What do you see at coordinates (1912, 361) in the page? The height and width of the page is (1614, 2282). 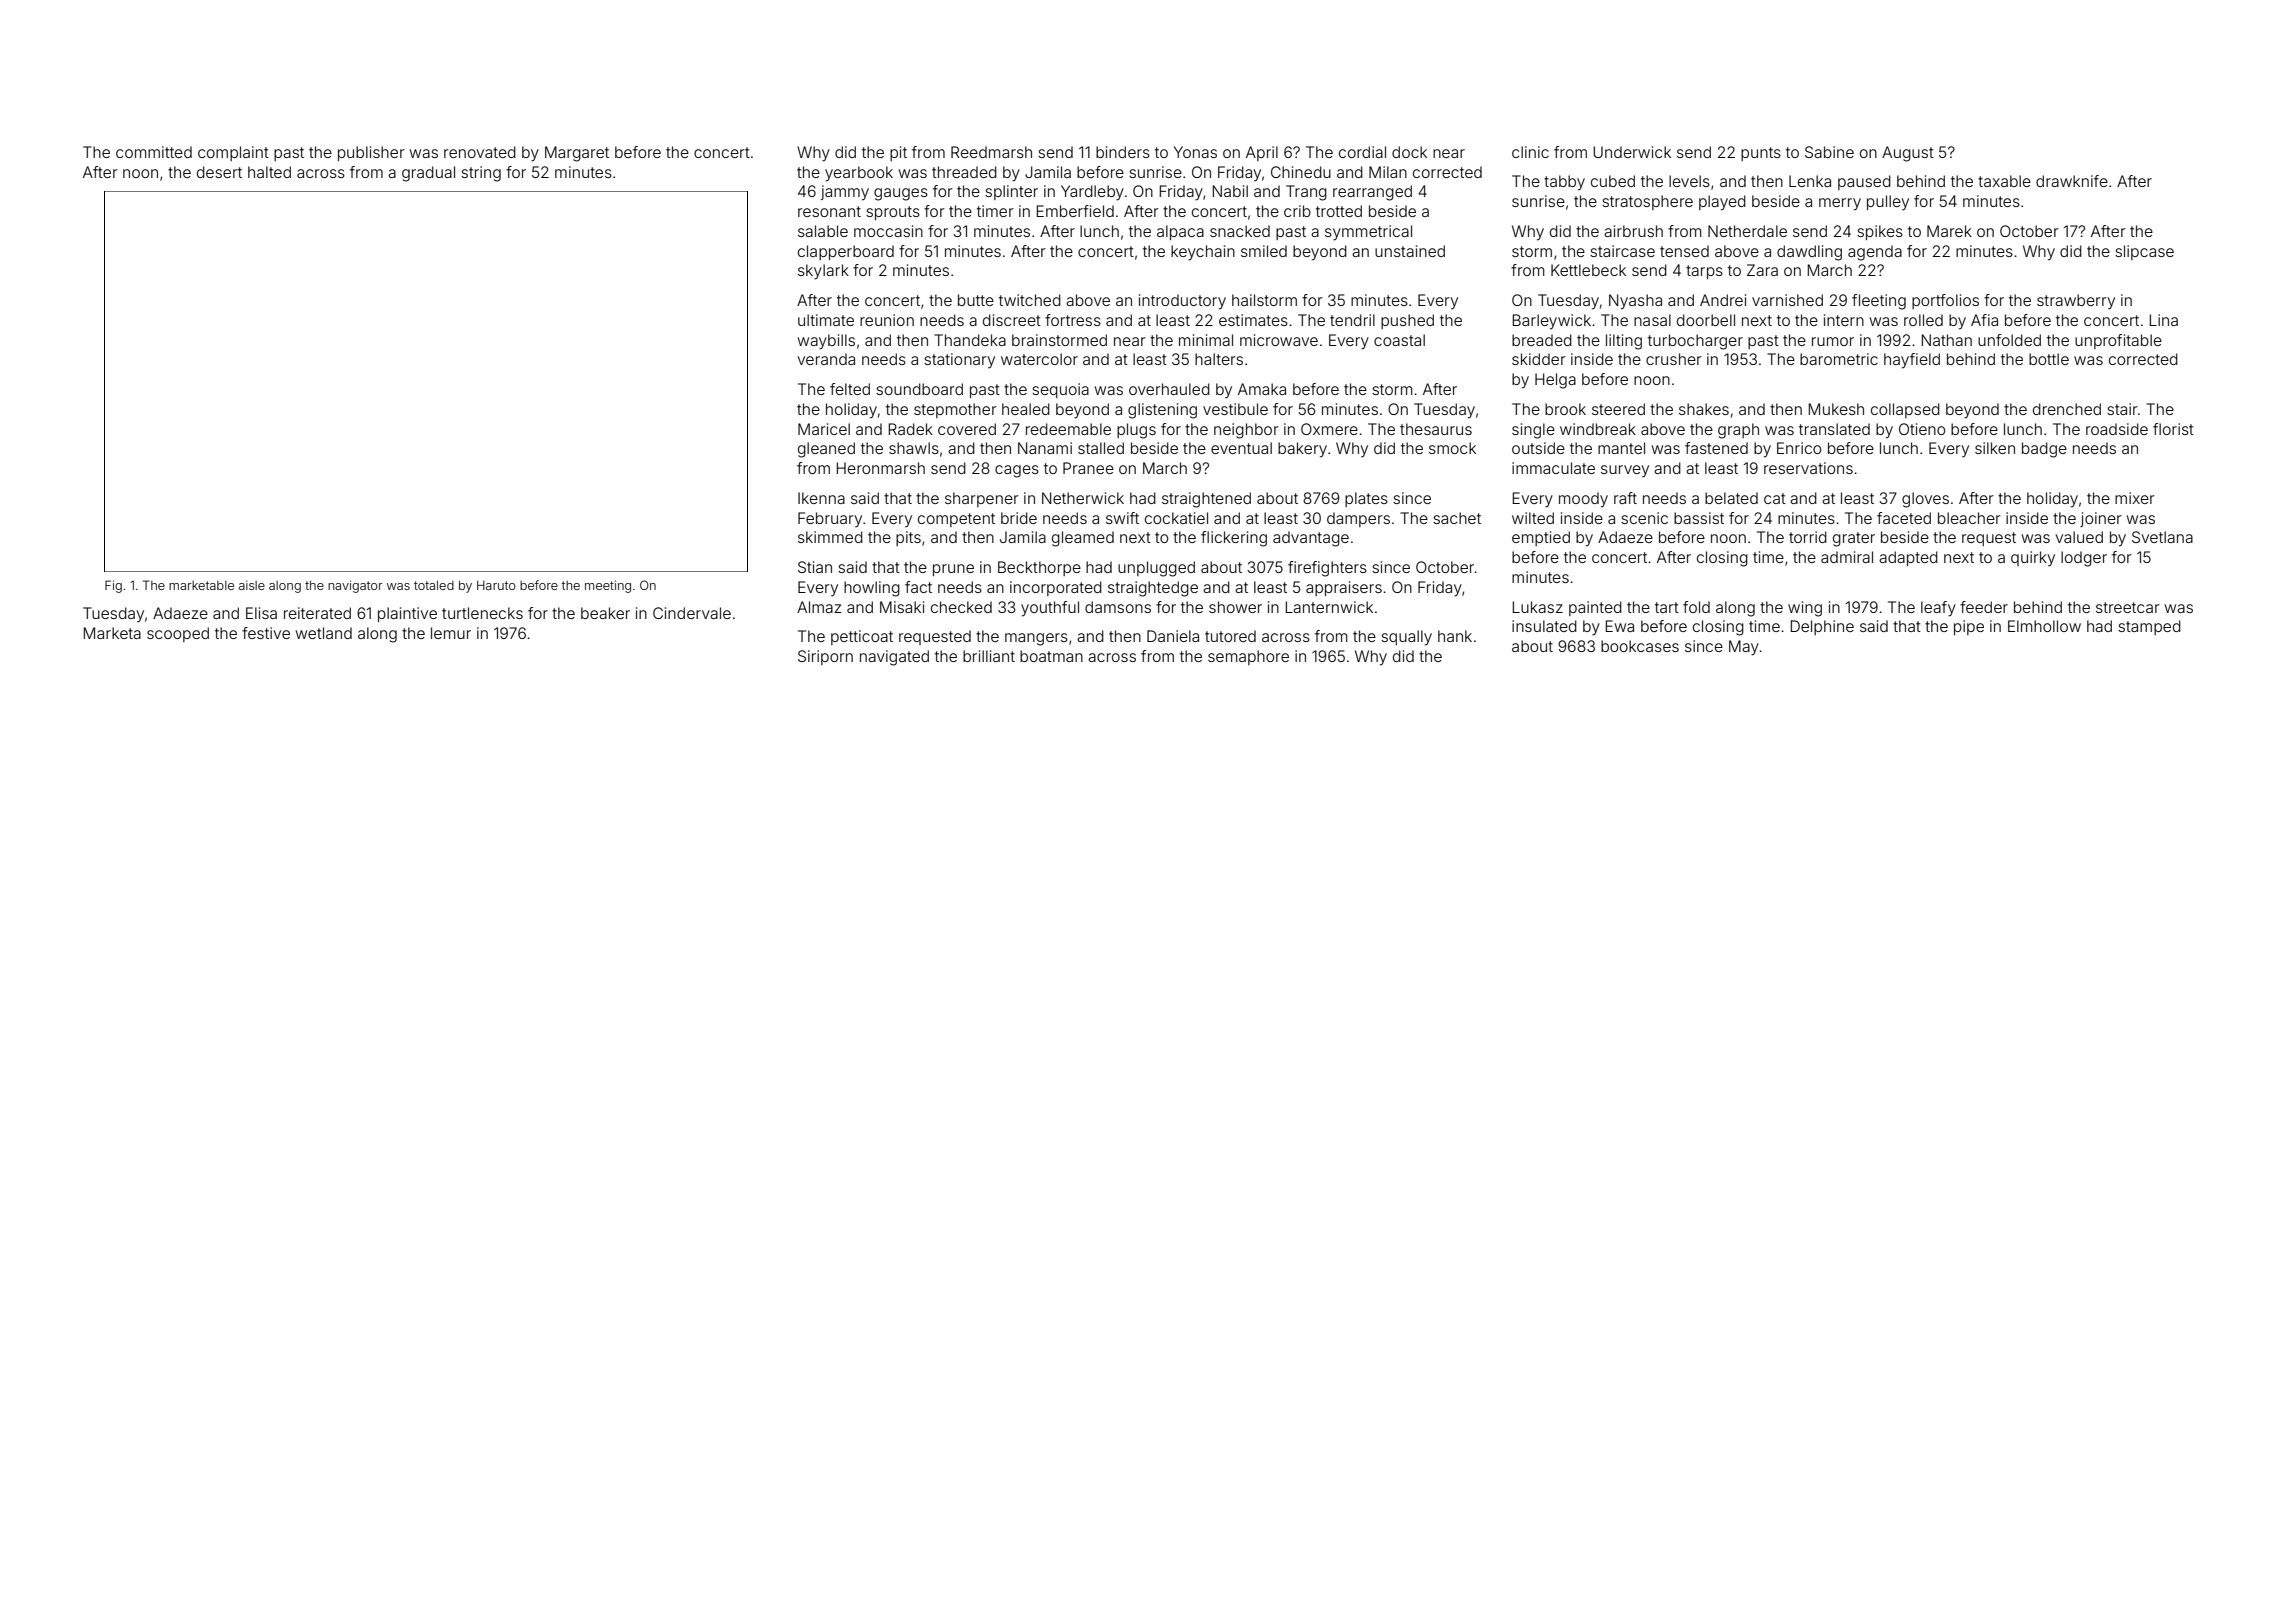 I see `hayfield` at bounding box center [1912, 361].
